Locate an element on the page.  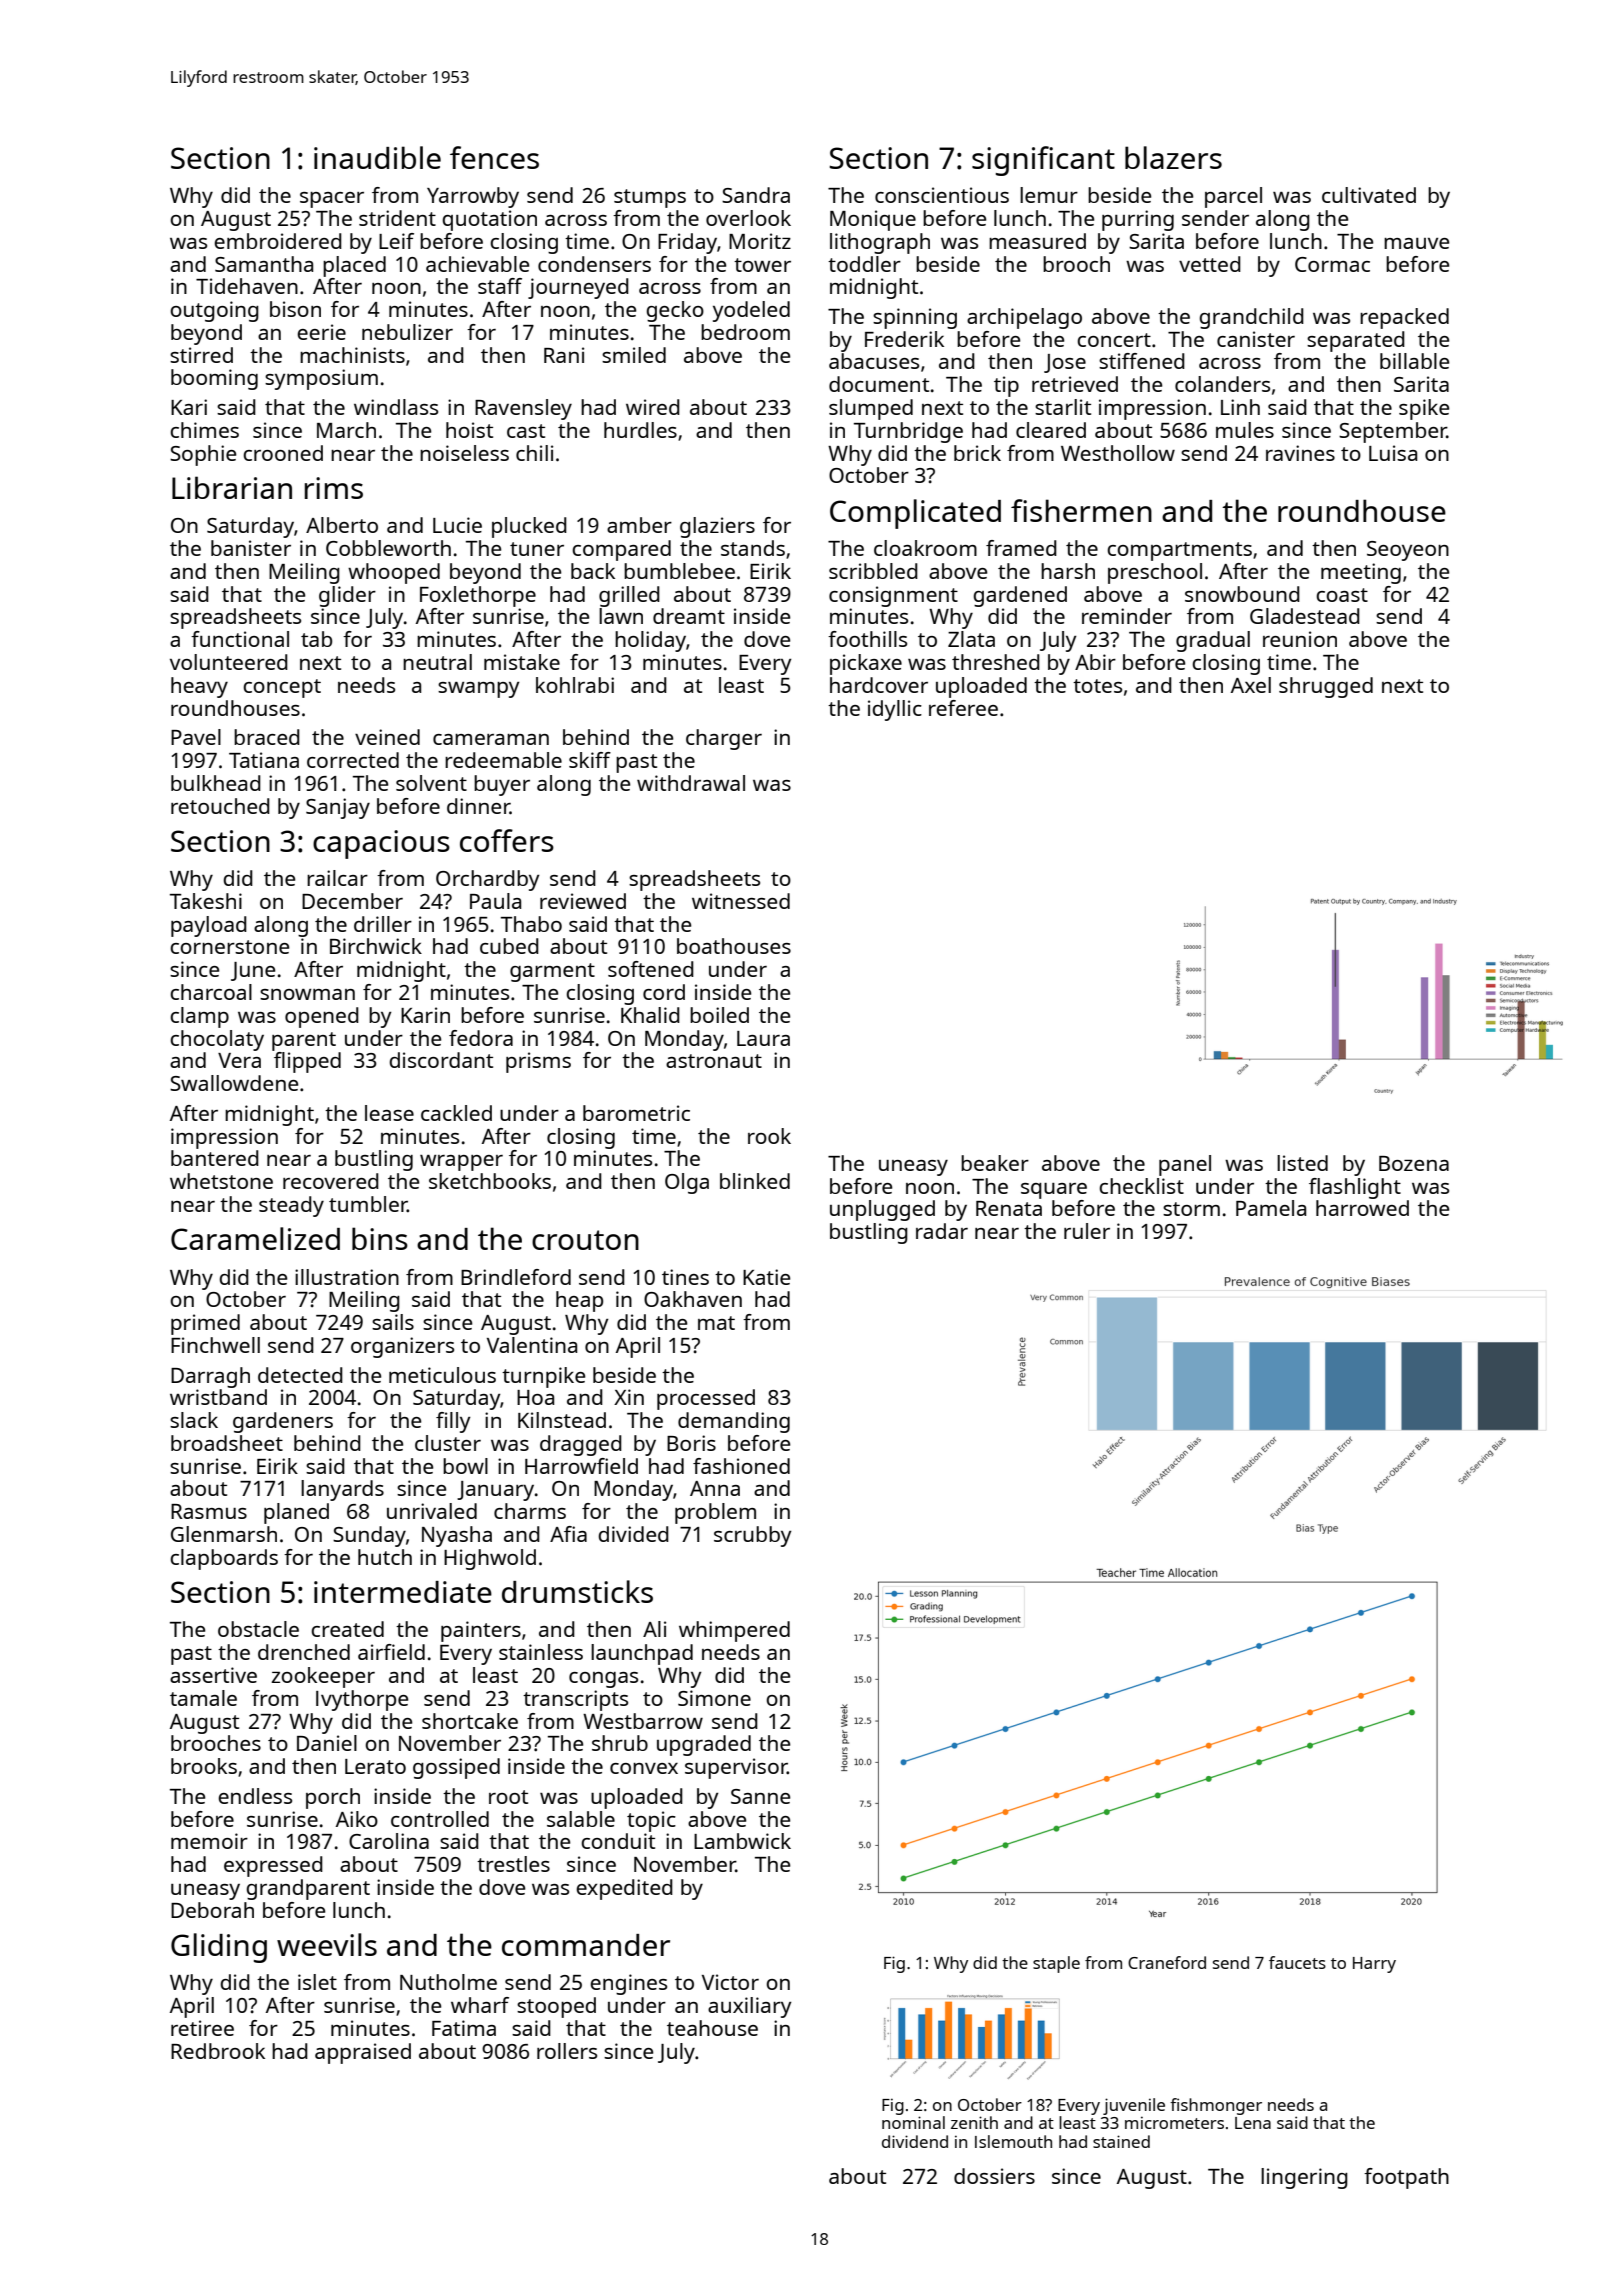
zookeeper is located at coordinates (323, 1677).
